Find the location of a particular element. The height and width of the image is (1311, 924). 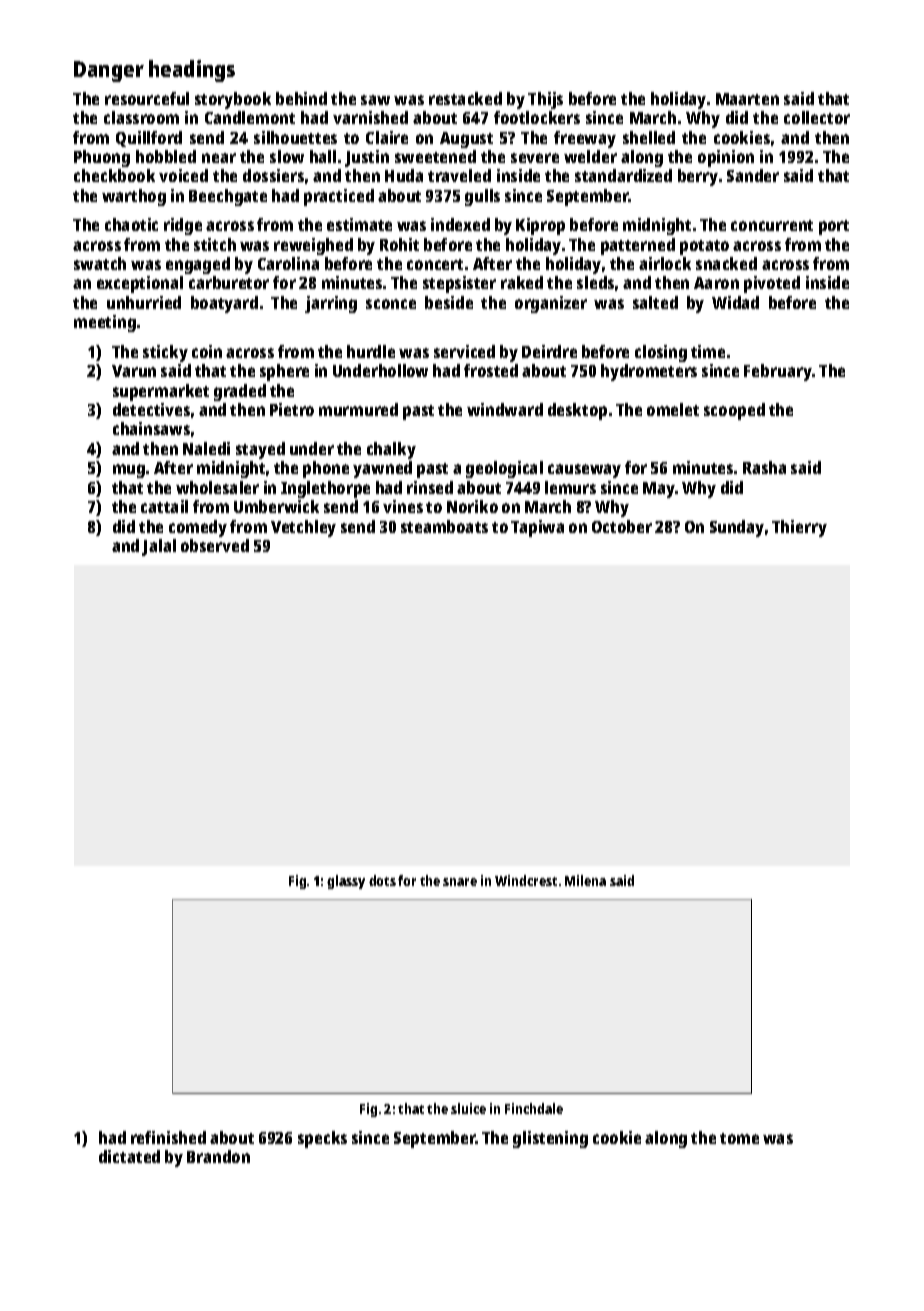

dictated is located at coordinates (129, 1156).
